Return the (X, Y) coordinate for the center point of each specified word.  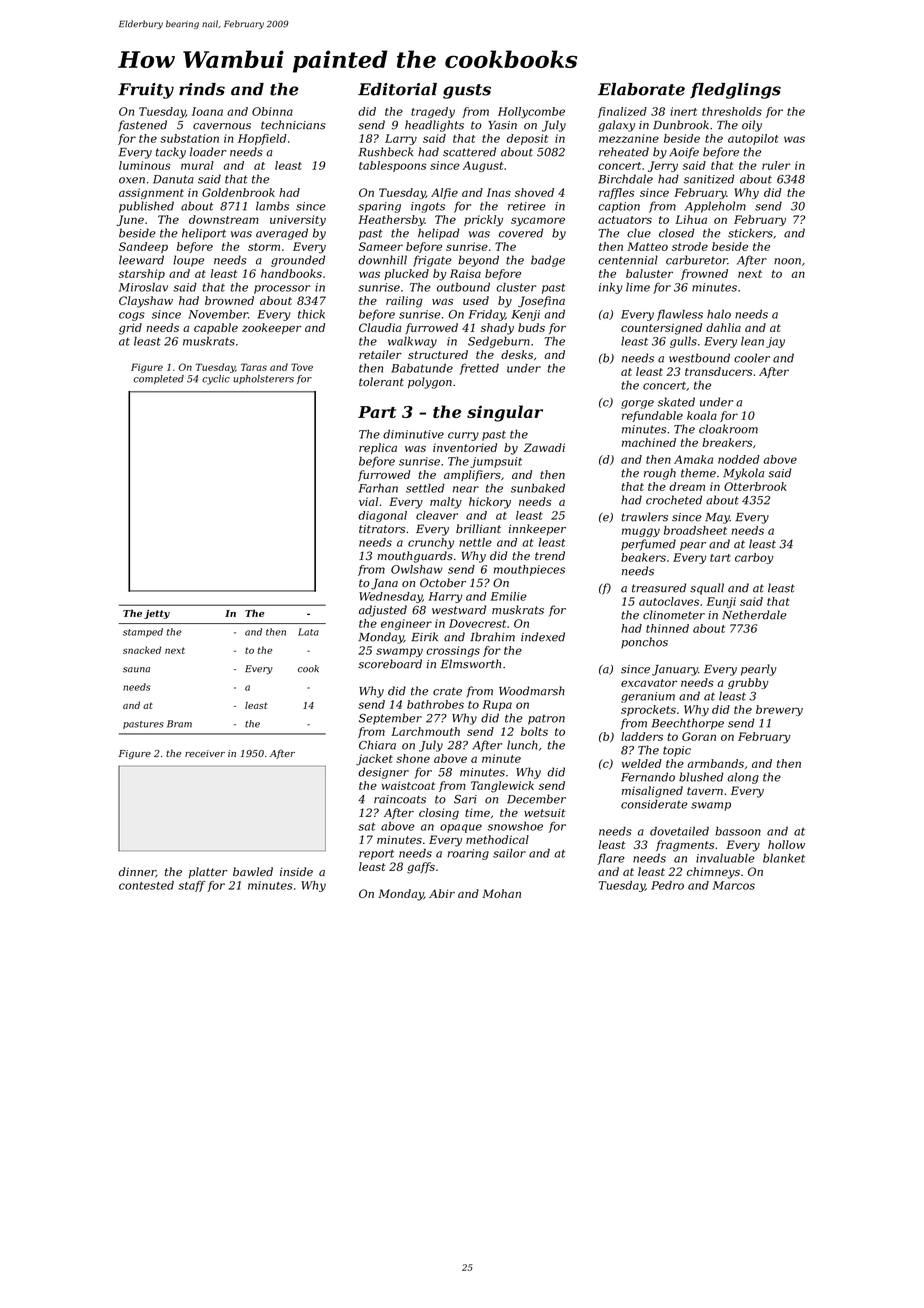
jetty (157, 614)
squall (707, 589)
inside (296, 872)
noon (787, 261)
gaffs (421, 868)
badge (548, 261)
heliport (204, 234)
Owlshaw (417, 569)
